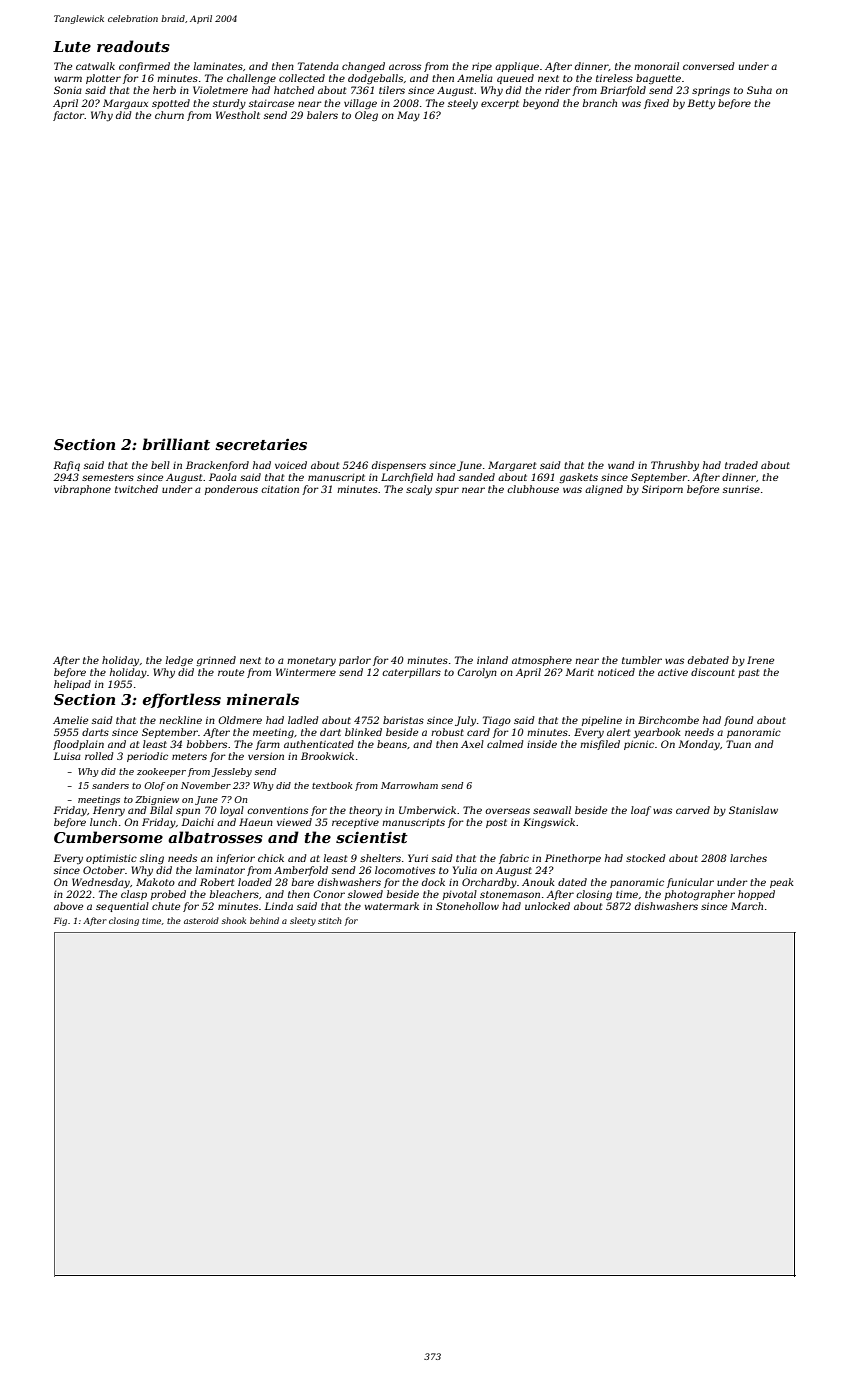 The image size is (849, 1400). I want to click on Stanislaw, so click(753, 810).
